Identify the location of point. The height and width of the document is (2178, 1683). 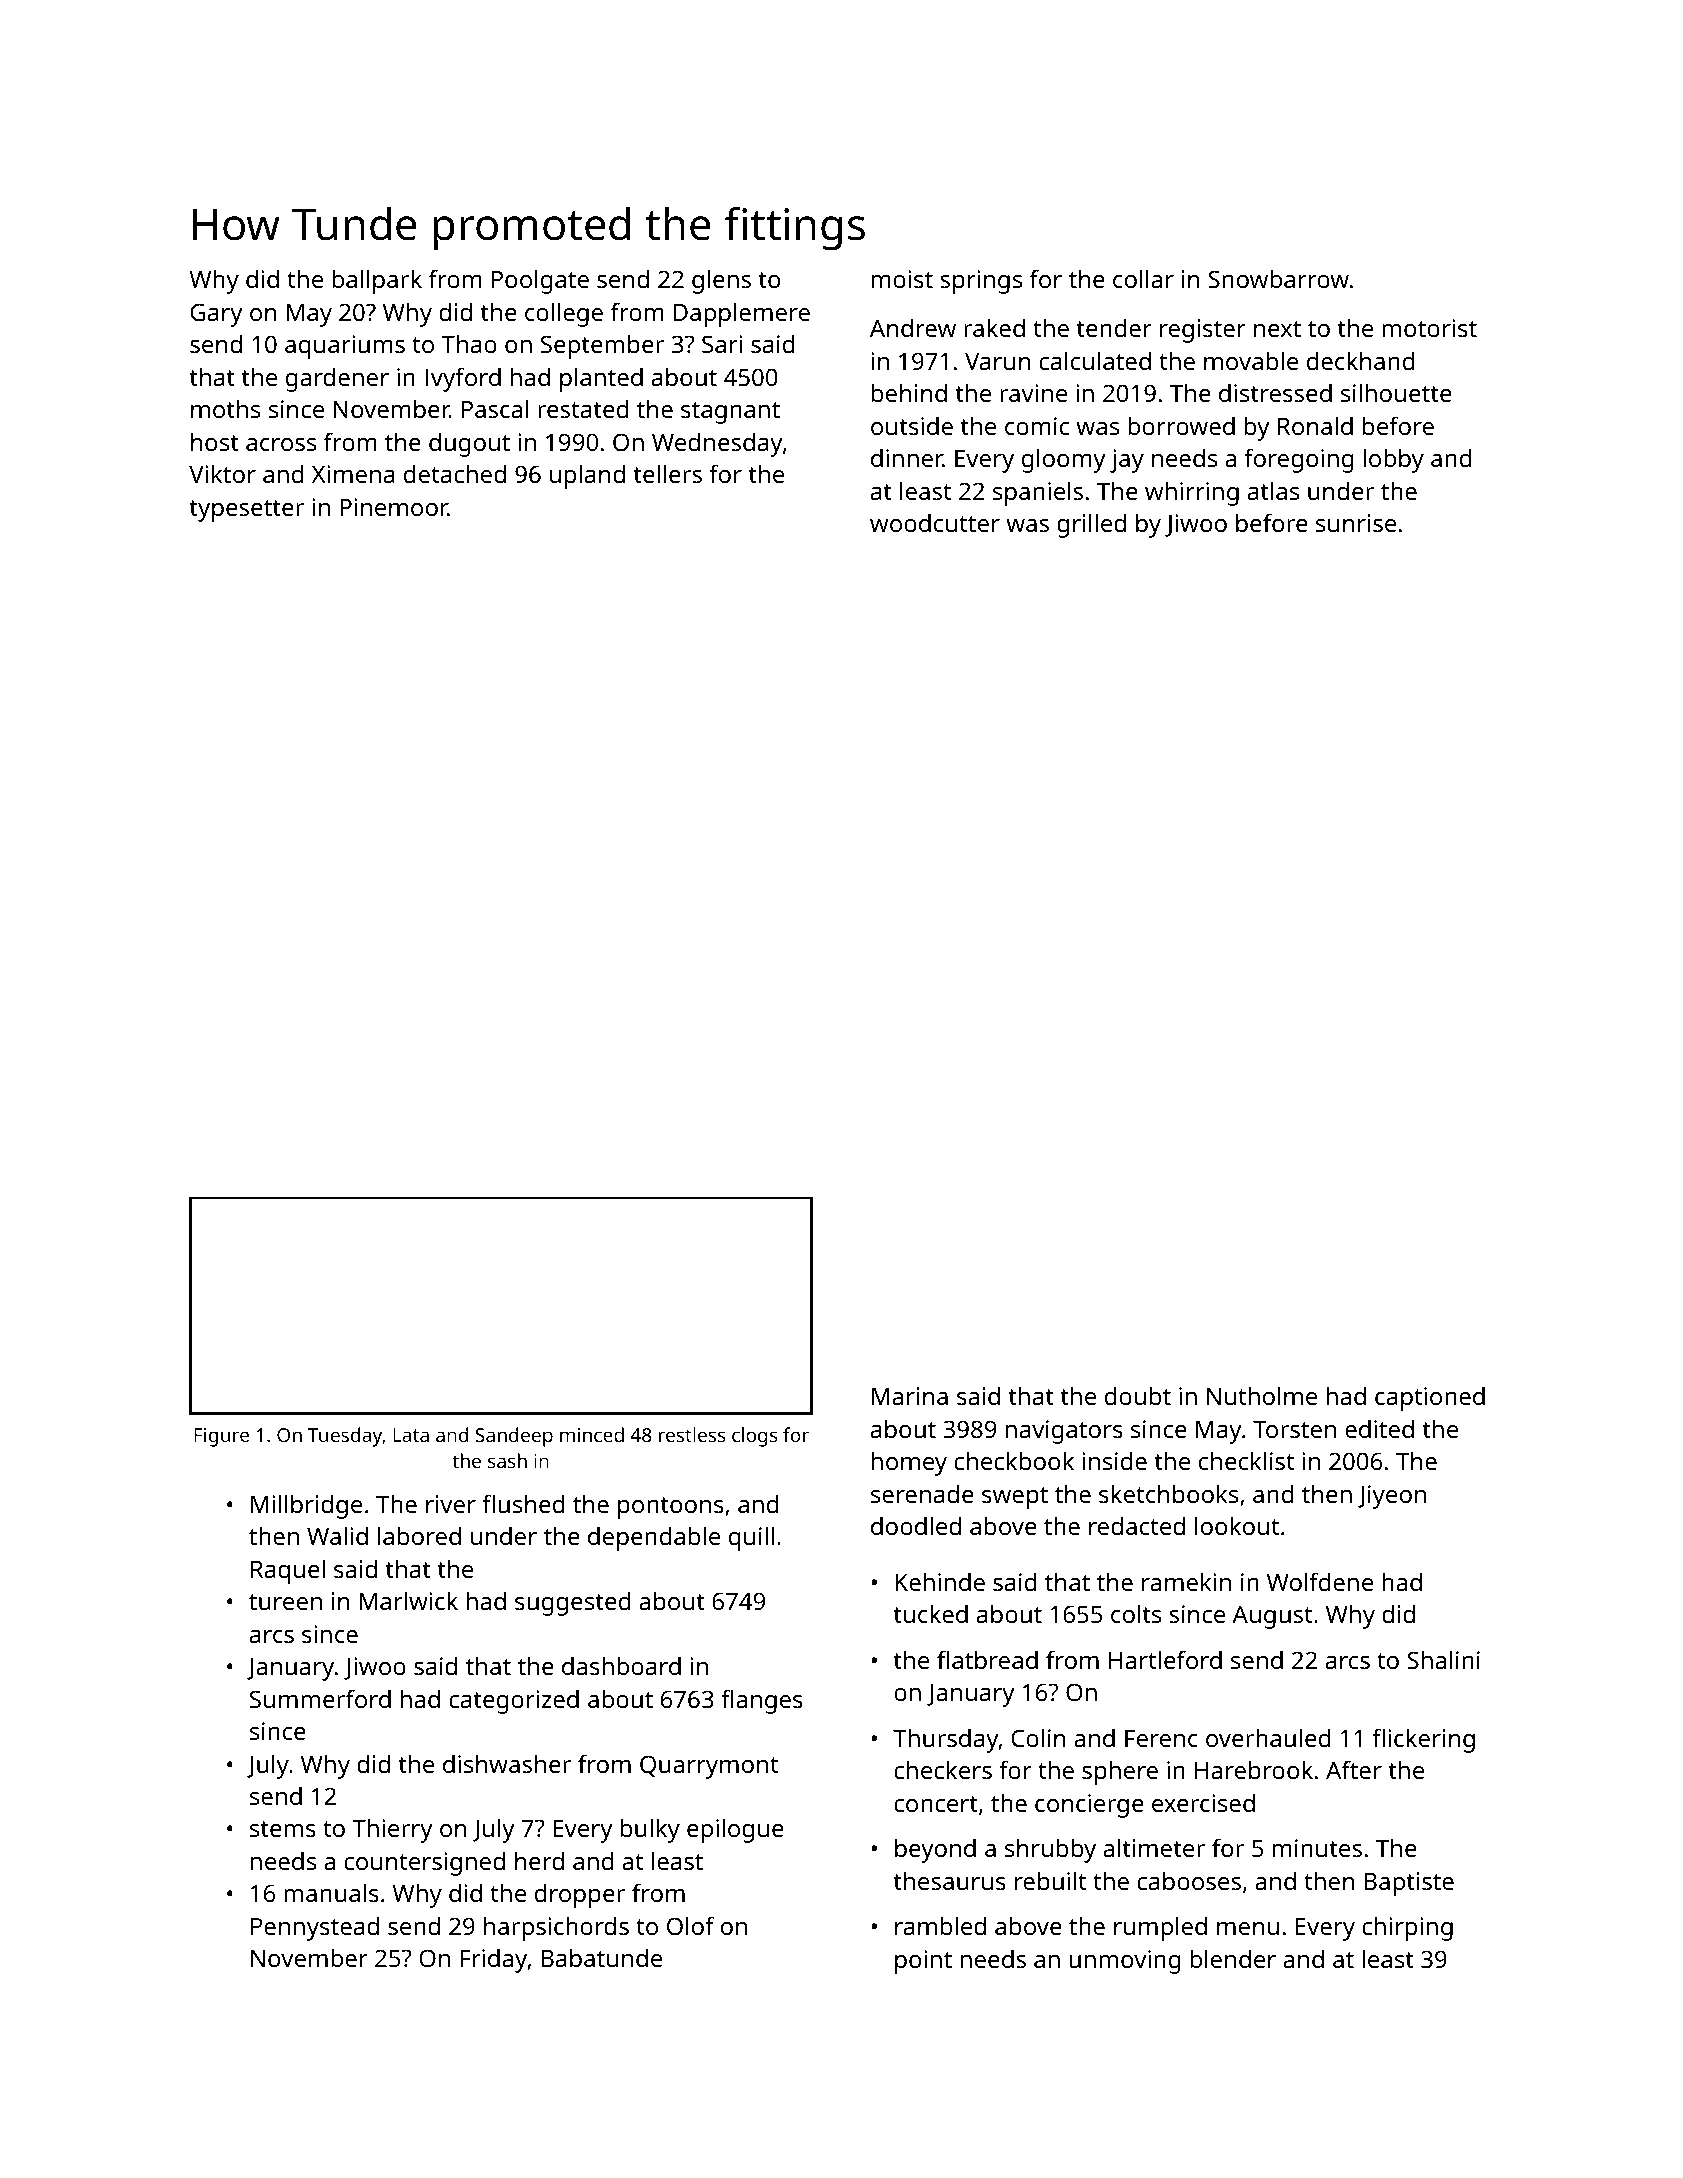
(923, 1962).
